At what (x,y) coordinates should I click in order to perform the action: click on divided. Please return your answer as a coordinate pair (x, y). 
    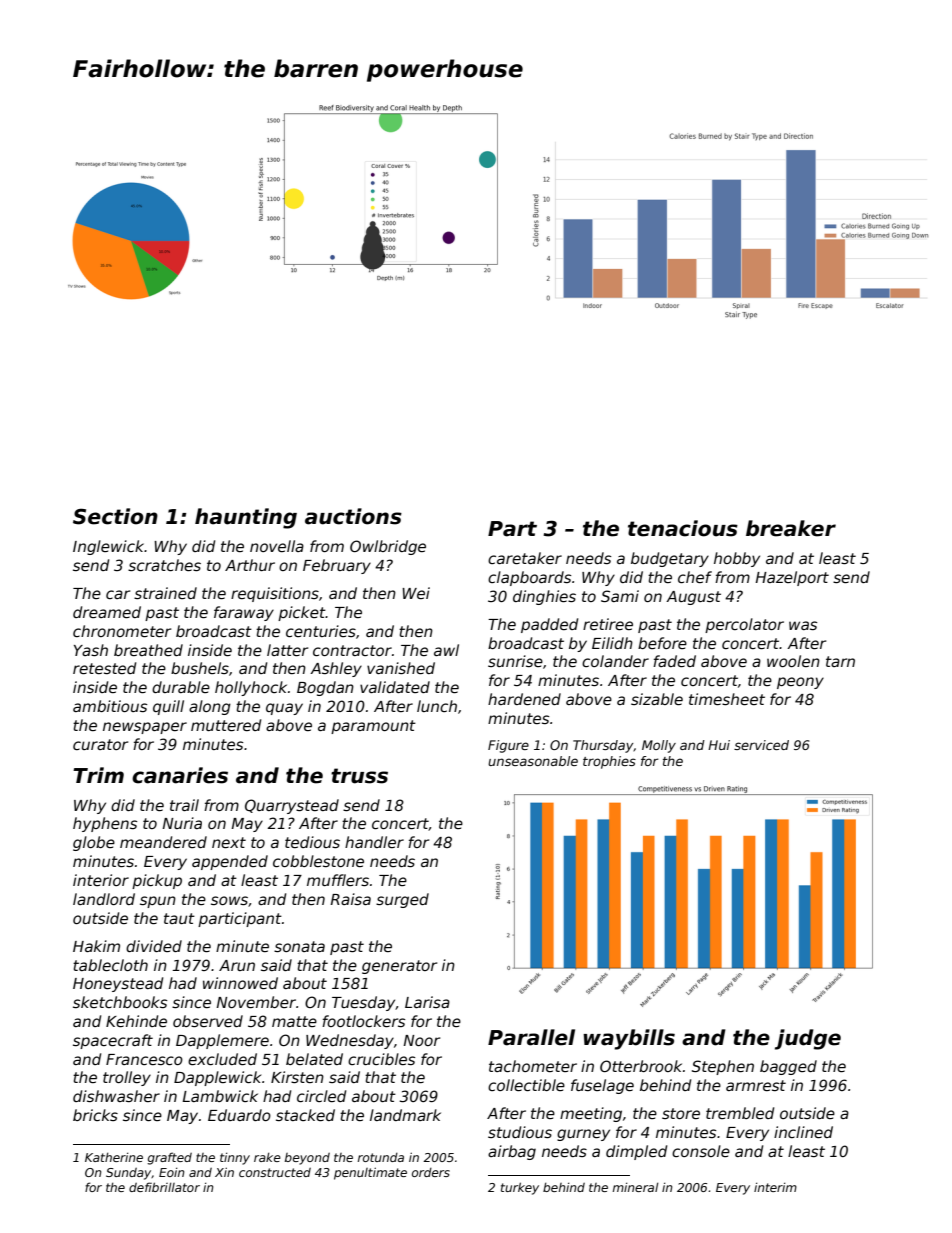
    Looking at the image, I should click on (154, 946).
